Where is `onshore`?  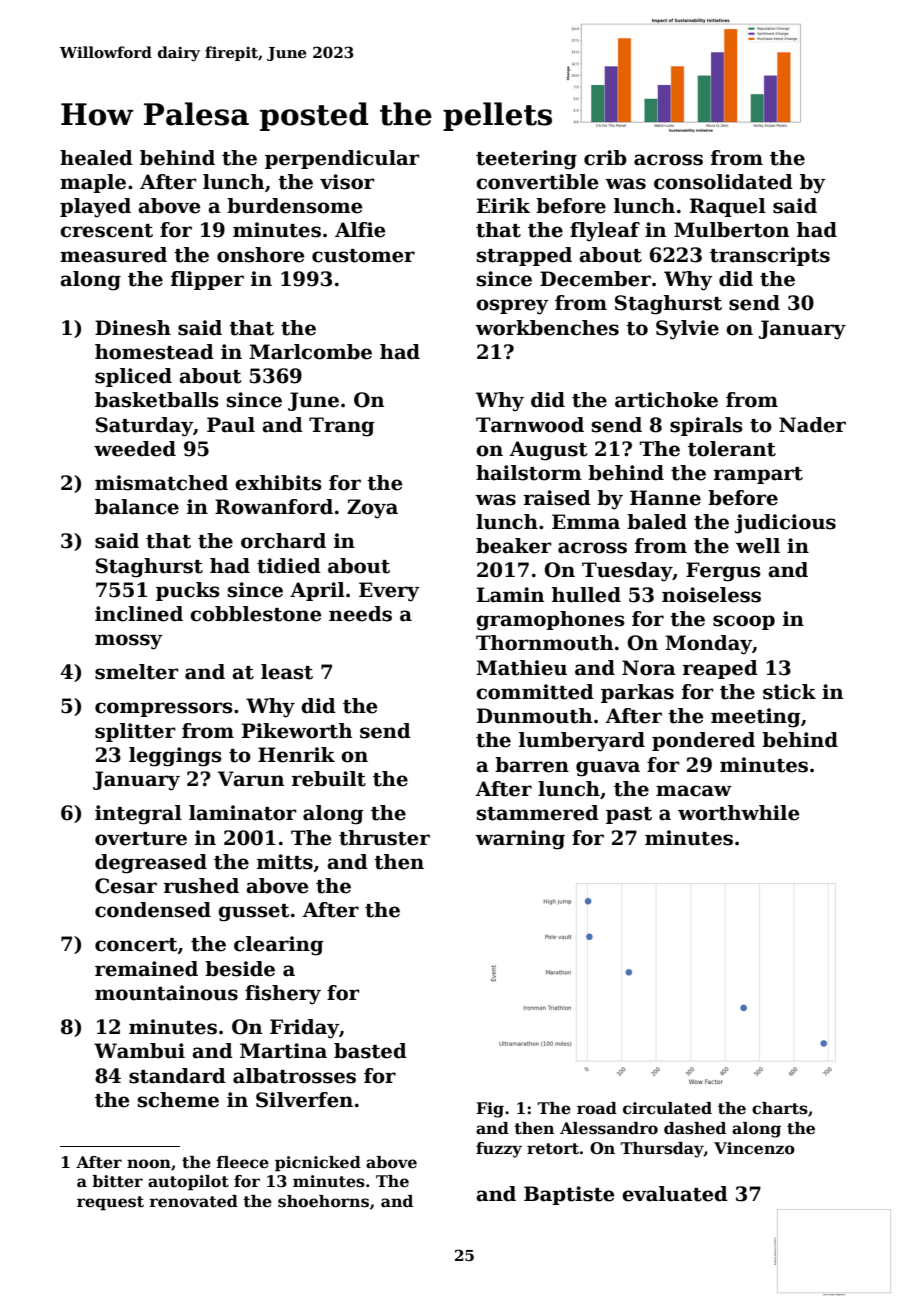 onshore is located at coordinates (260, 255).
